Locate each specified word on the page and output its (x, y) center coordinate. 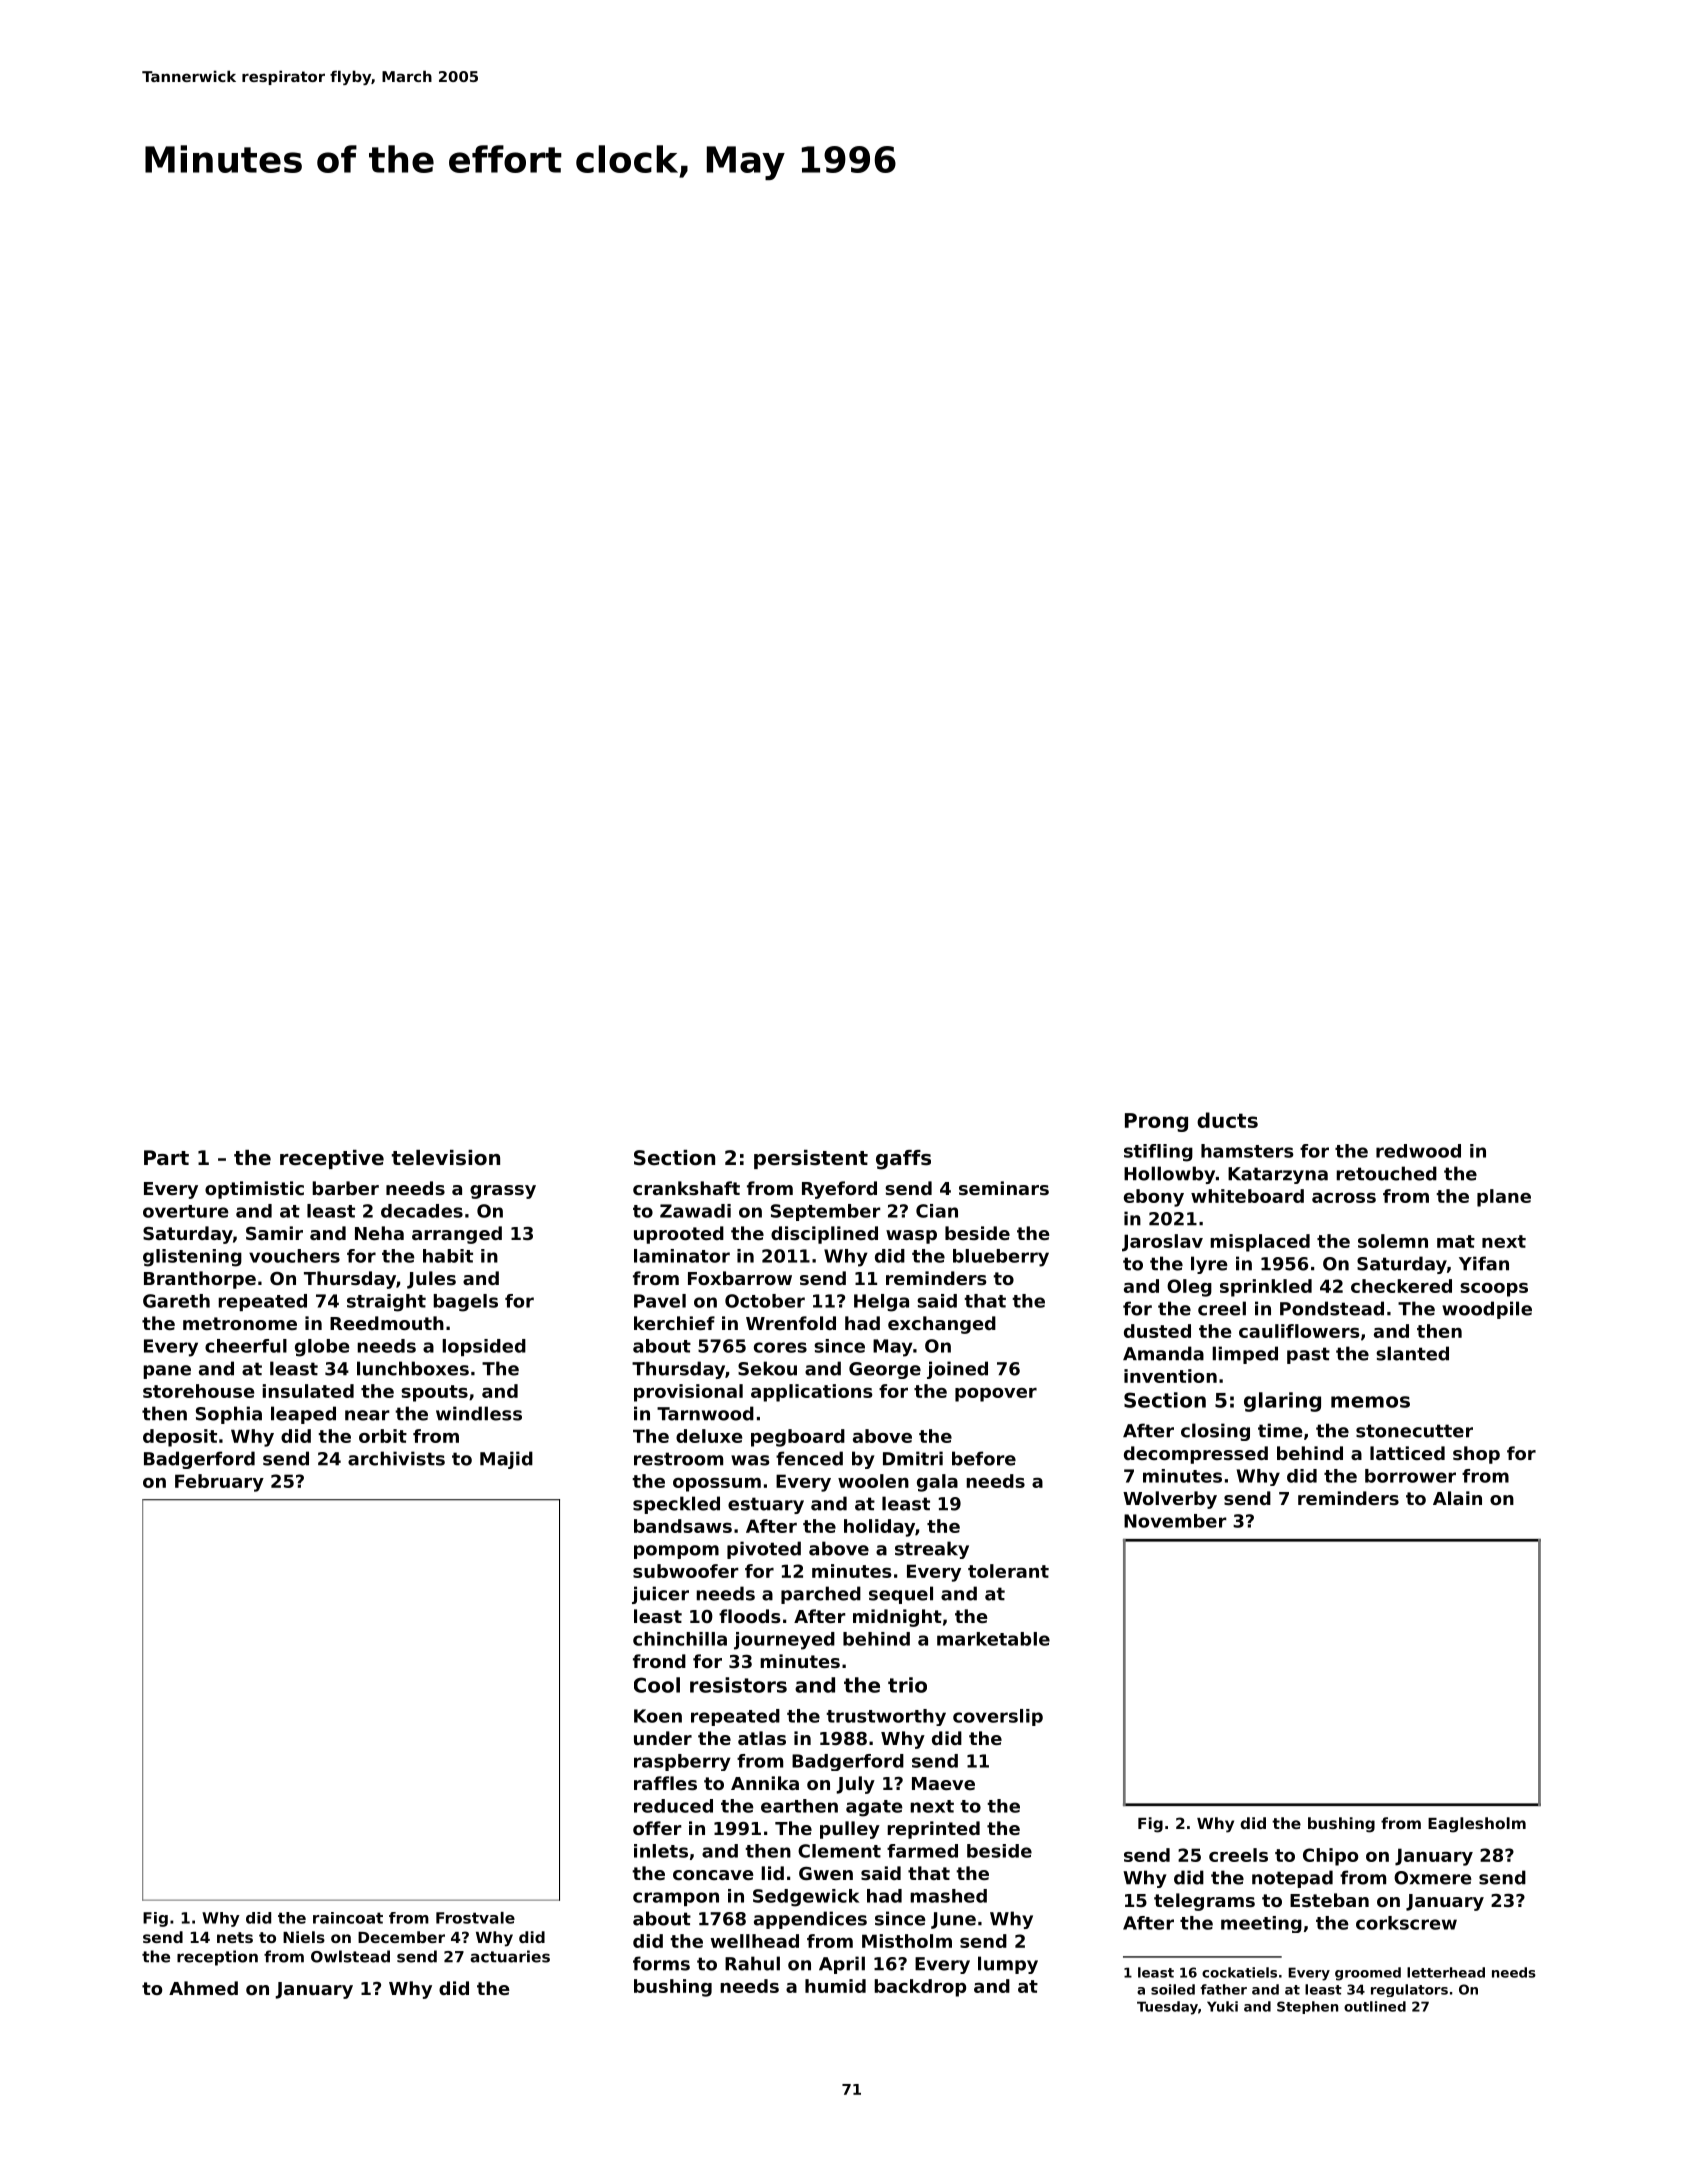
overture (186, 1211)
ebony (1154, 1198)
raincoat (348, 1918)
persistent (811, 1159)
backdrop (920, 1988)
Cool (657, 1685)
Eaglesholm (1477, 1825)
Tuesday (1167, 2008)
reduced (673, 1806)
